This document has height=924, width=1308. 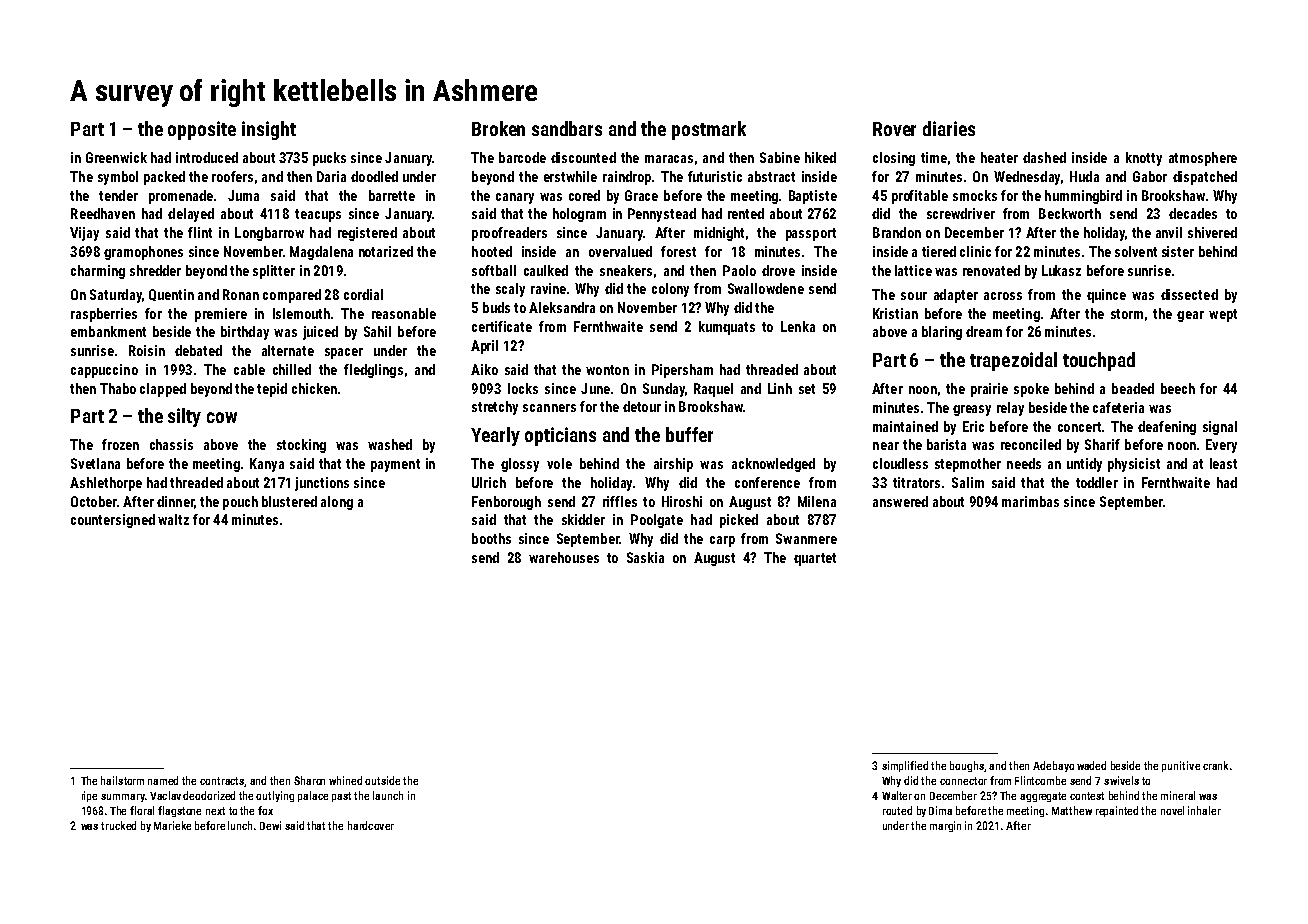 What do you see at coordinates (163, 780) in the document?
I see `named` at bounding box center [163, 780].
